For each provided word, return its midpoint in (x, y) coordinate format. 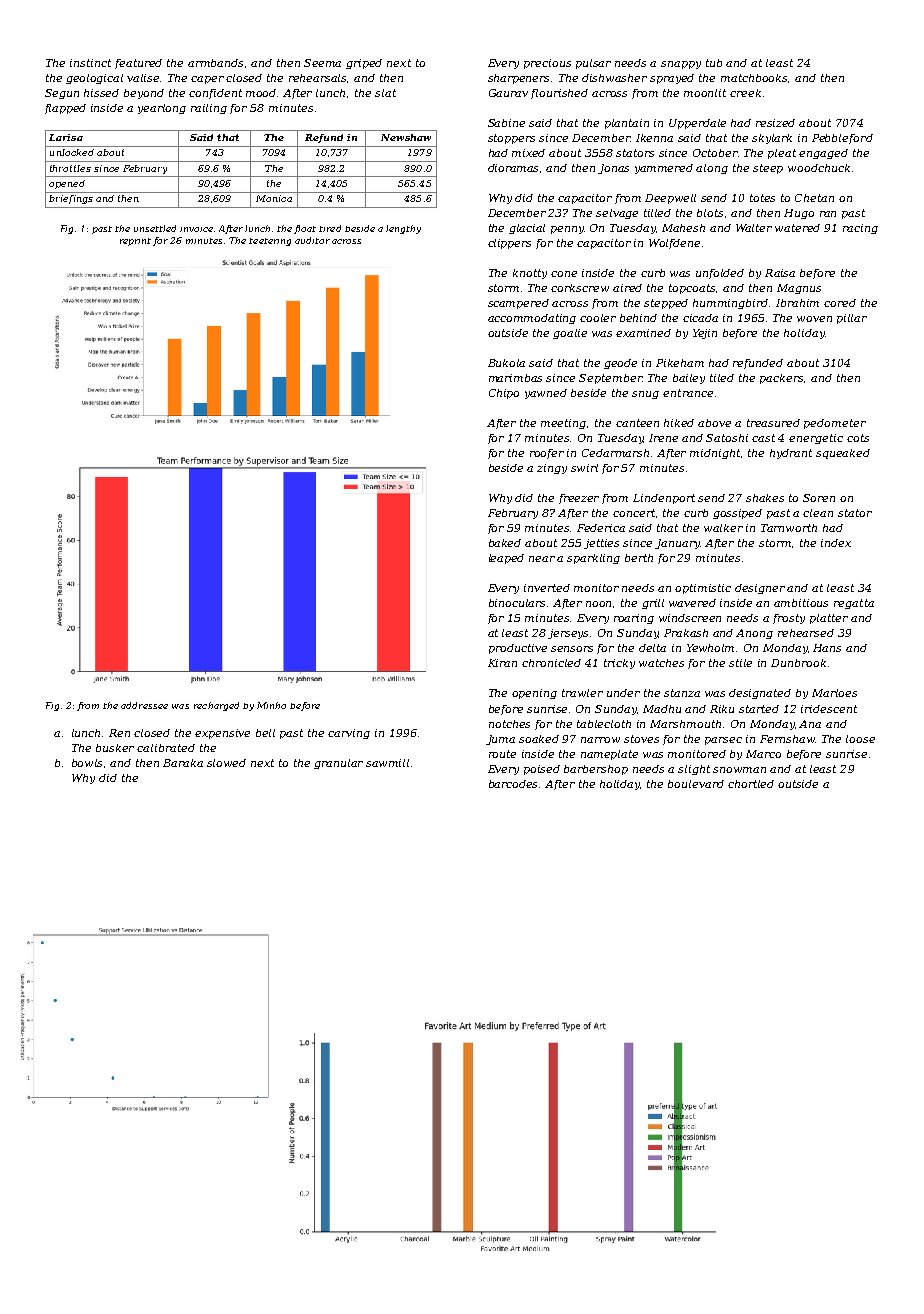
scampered (518, 304)
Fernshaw (787, 739)
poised (542, 770)
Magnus (799, 289)
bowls (87, 763)
